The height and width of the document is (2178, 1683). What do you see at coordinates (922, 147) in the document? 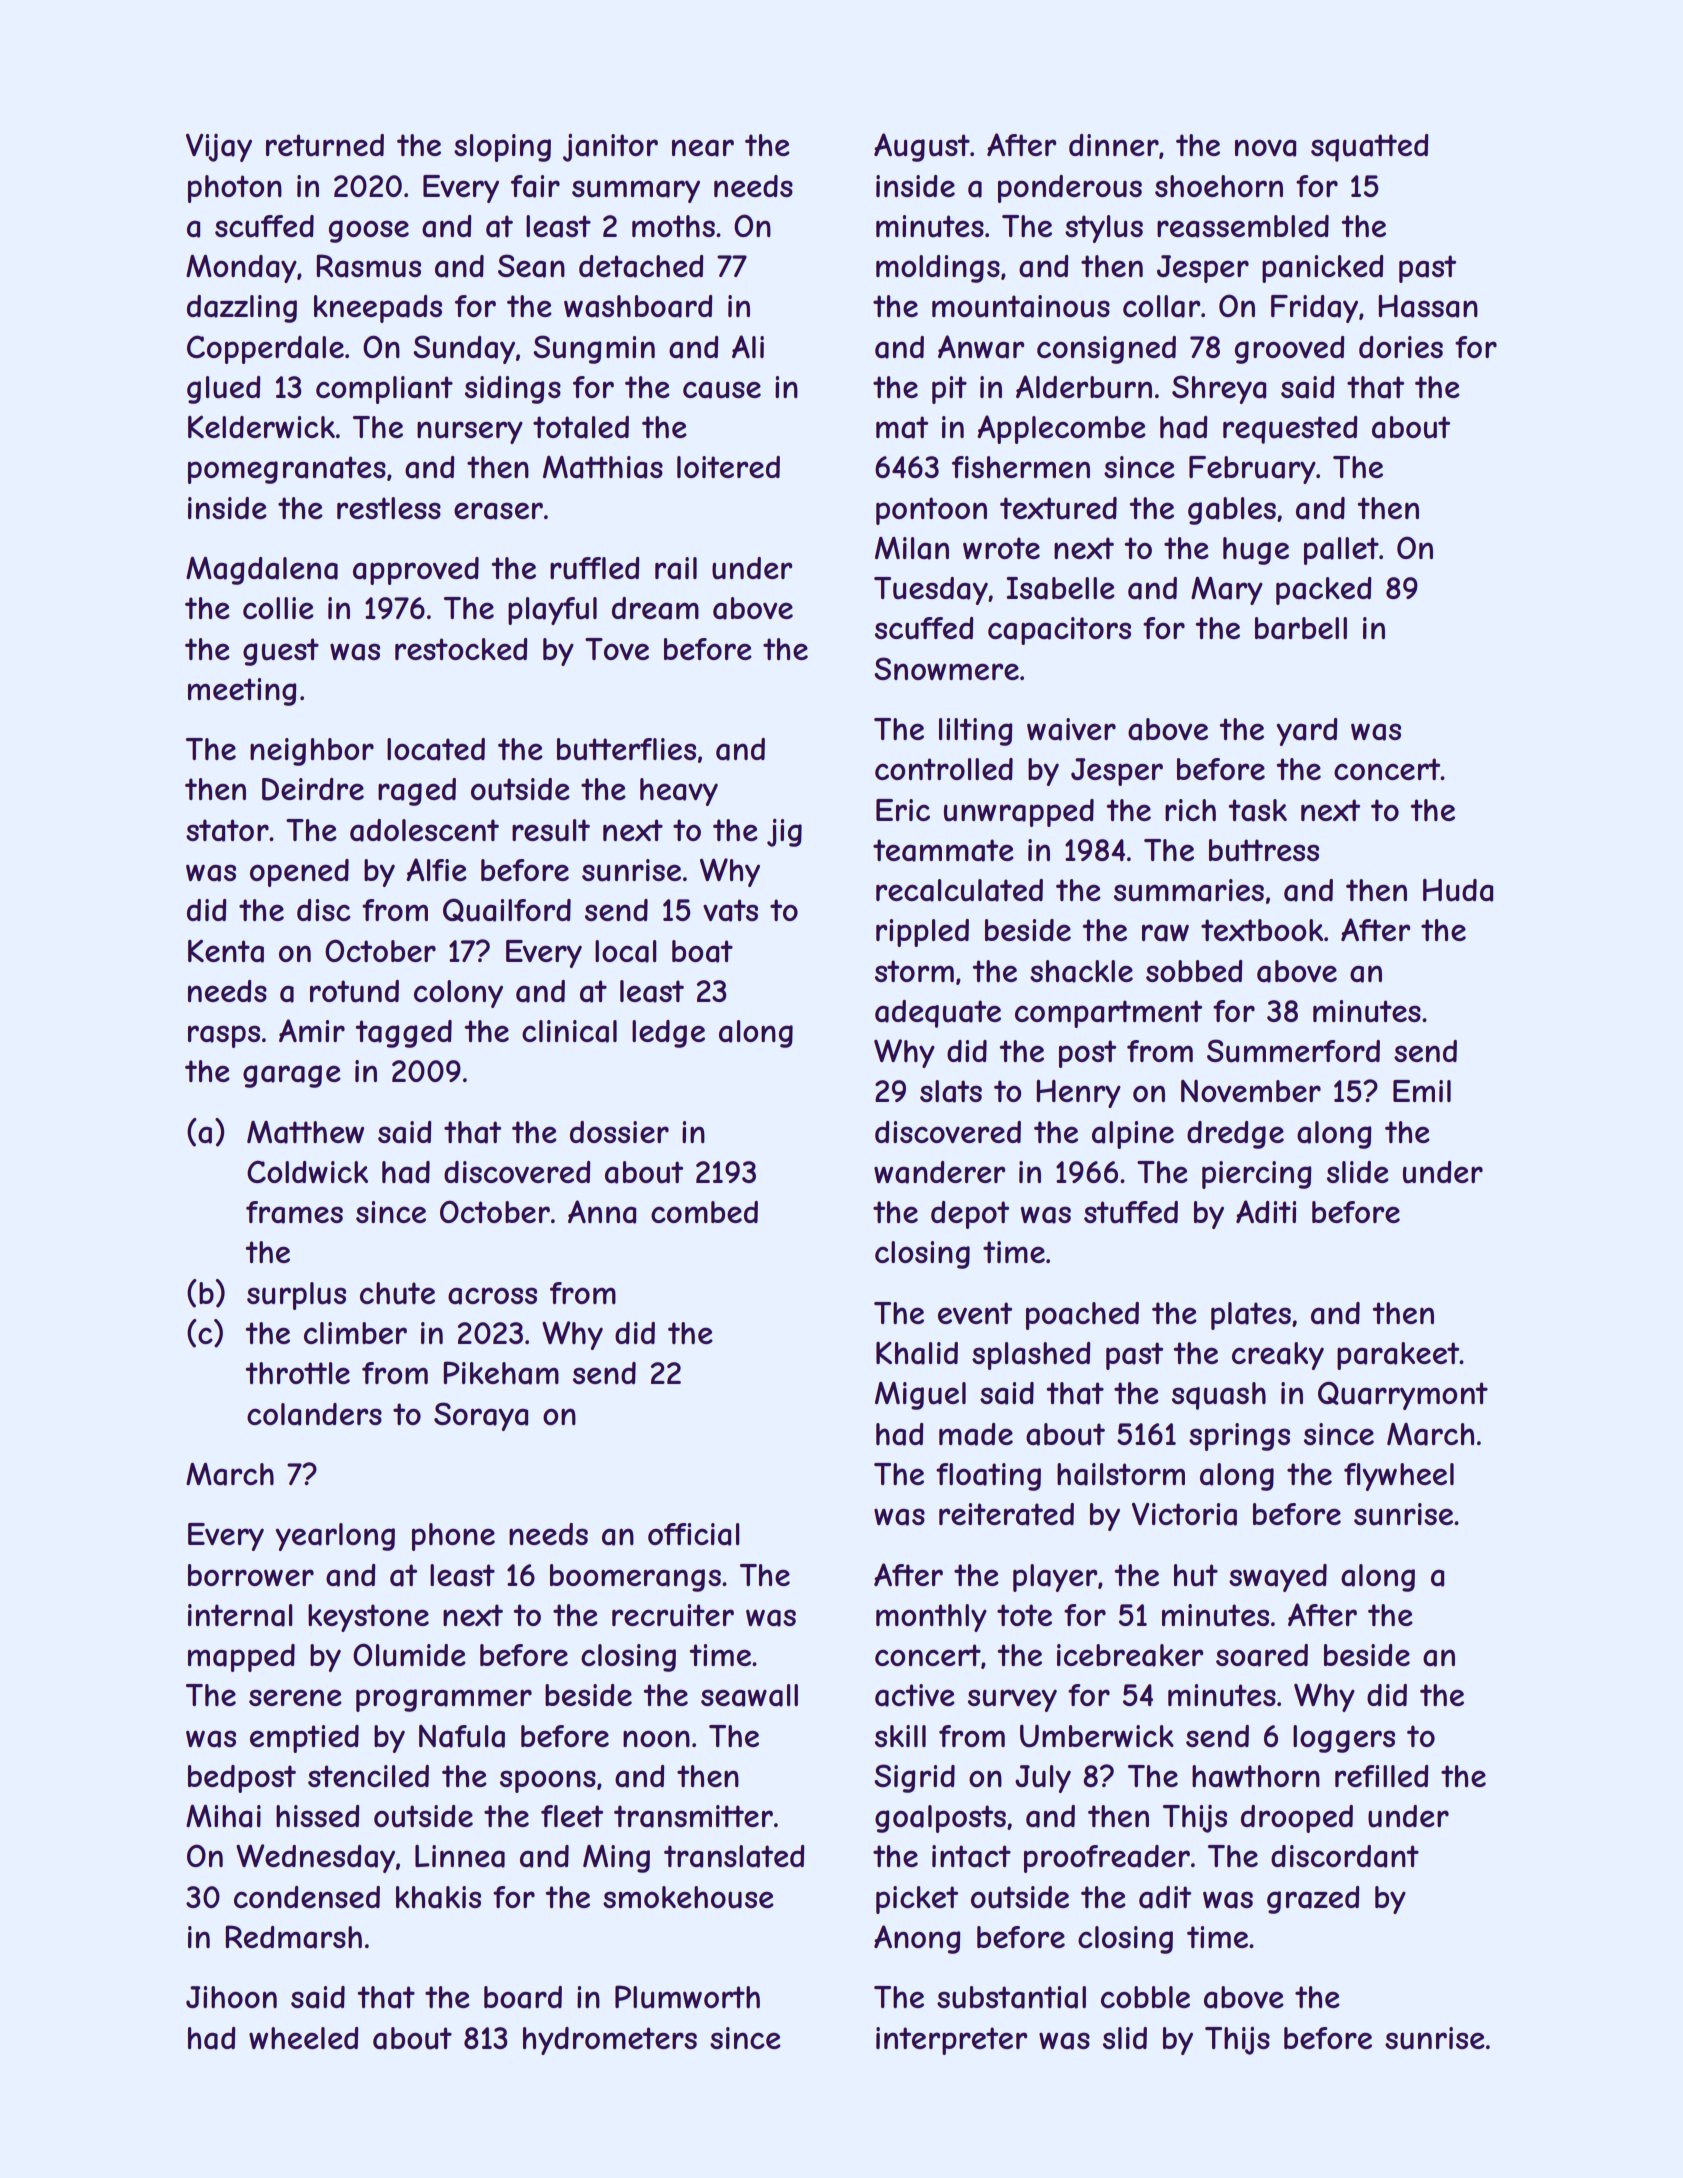
I see `August` at bounding box center [922, 147].
